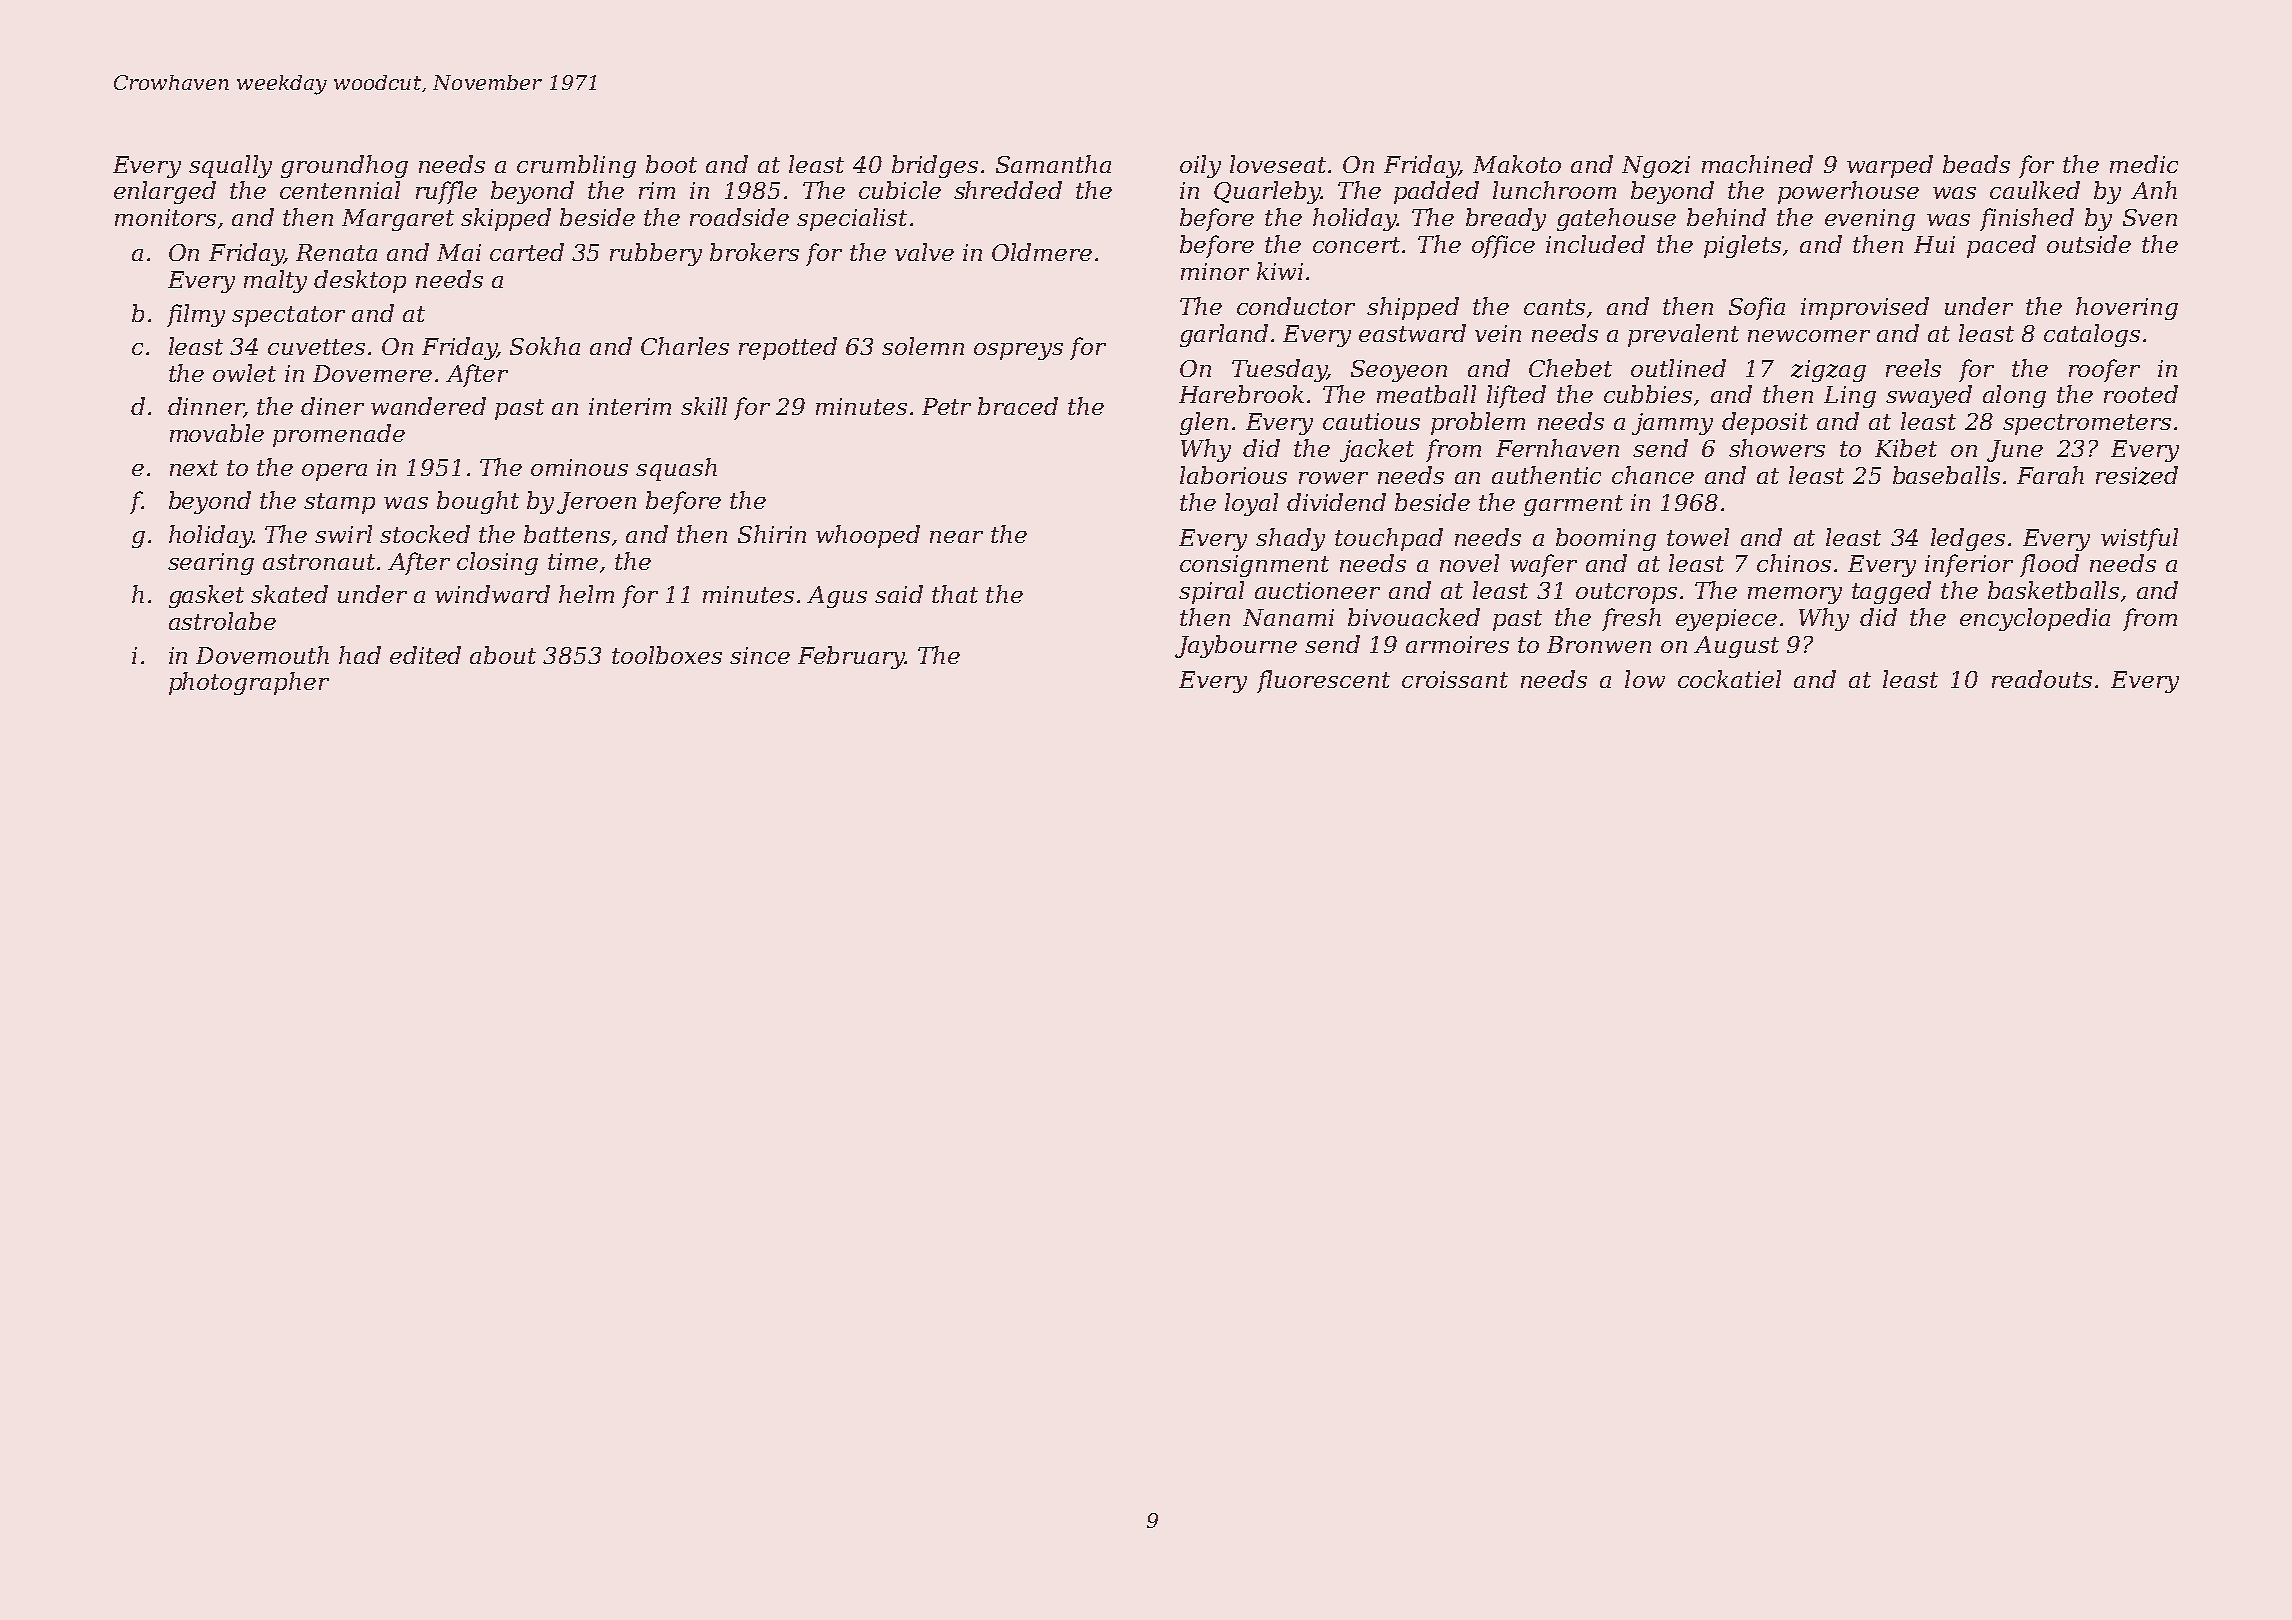  I want to click on resized, so click(2137, 475).
